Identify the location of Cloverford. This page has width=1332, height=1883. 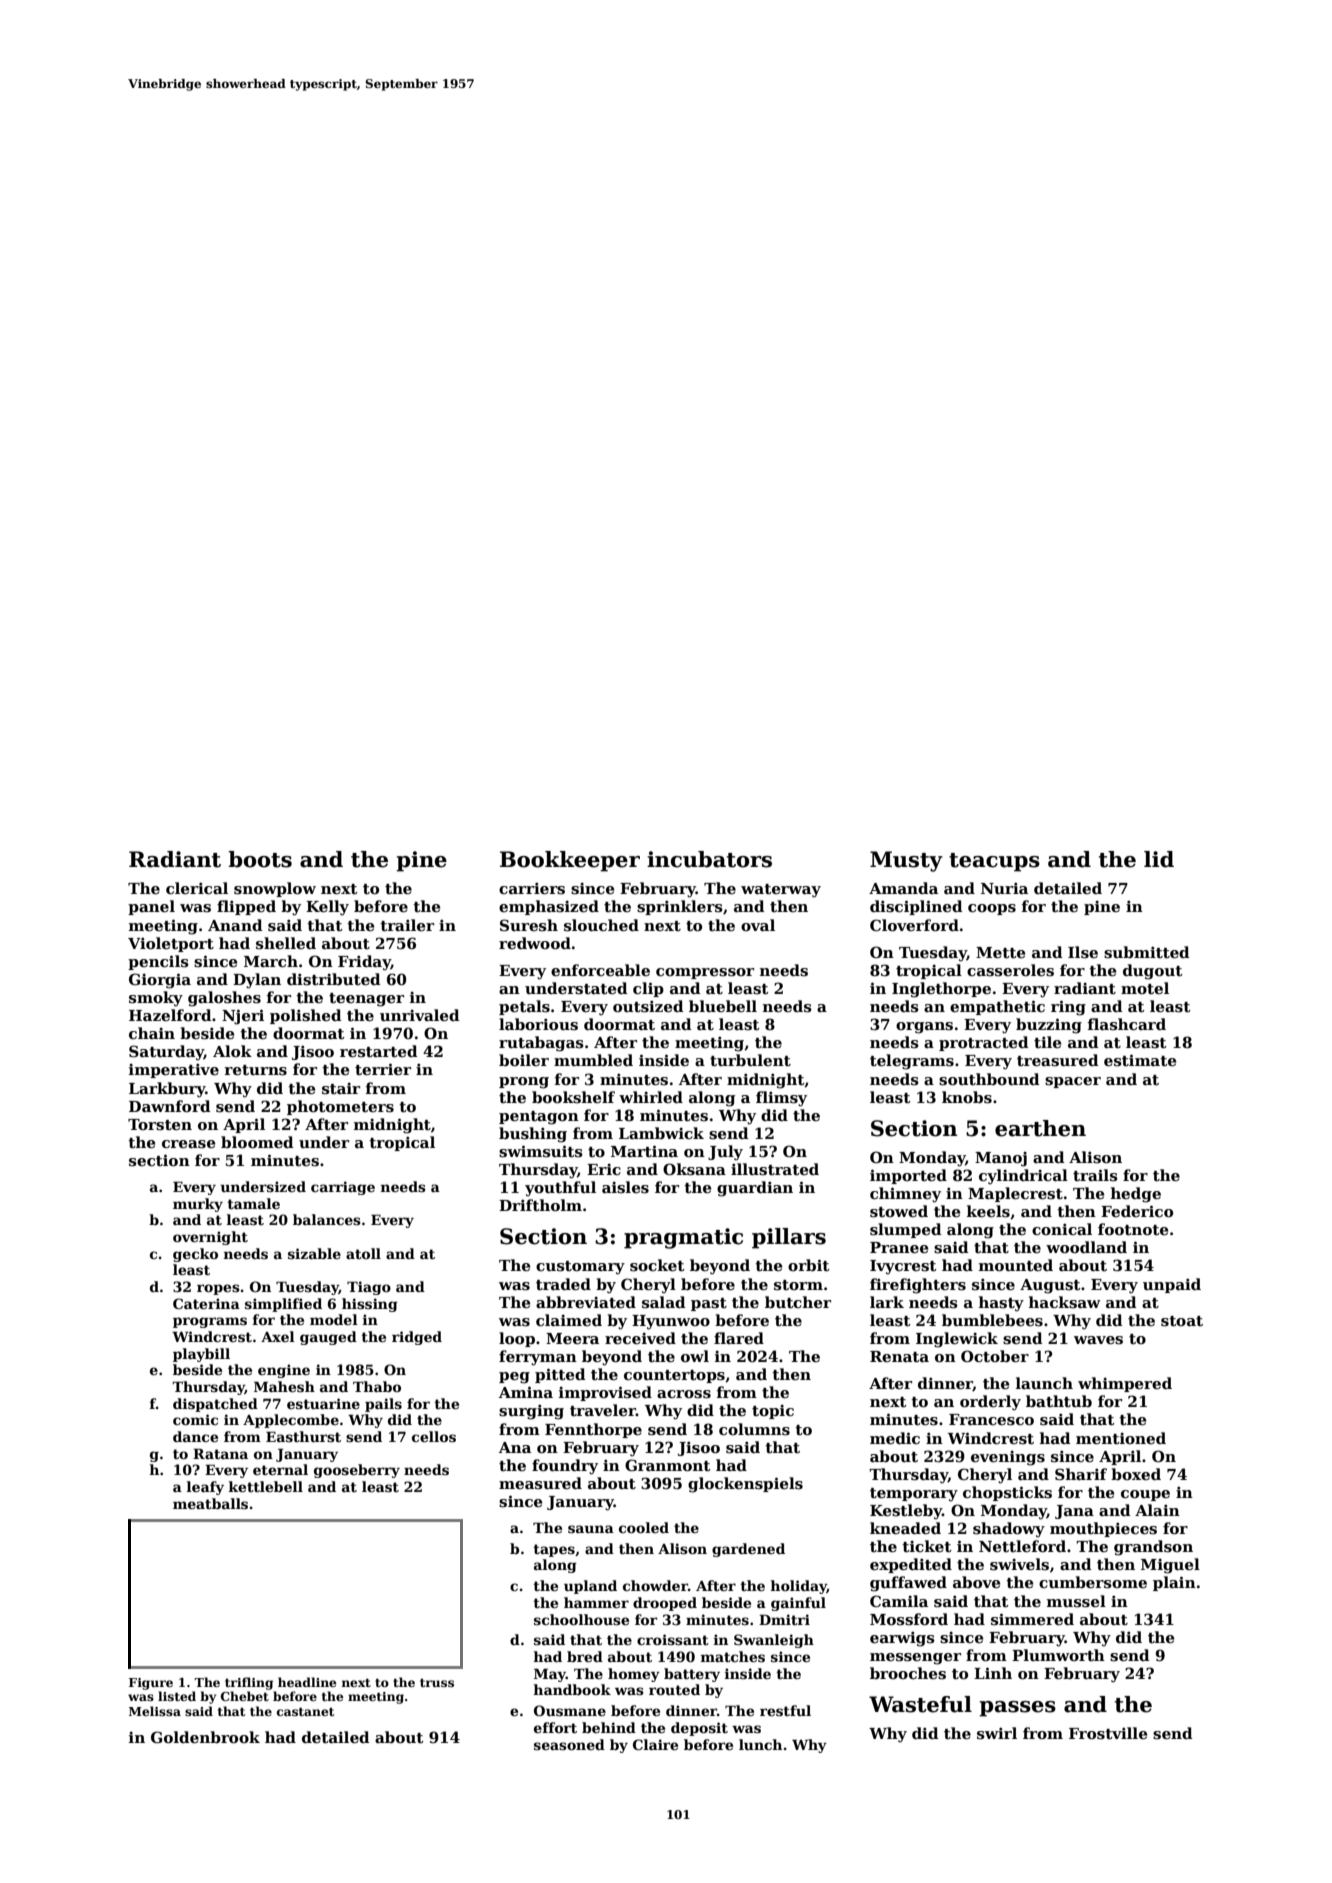
(914, 925).
